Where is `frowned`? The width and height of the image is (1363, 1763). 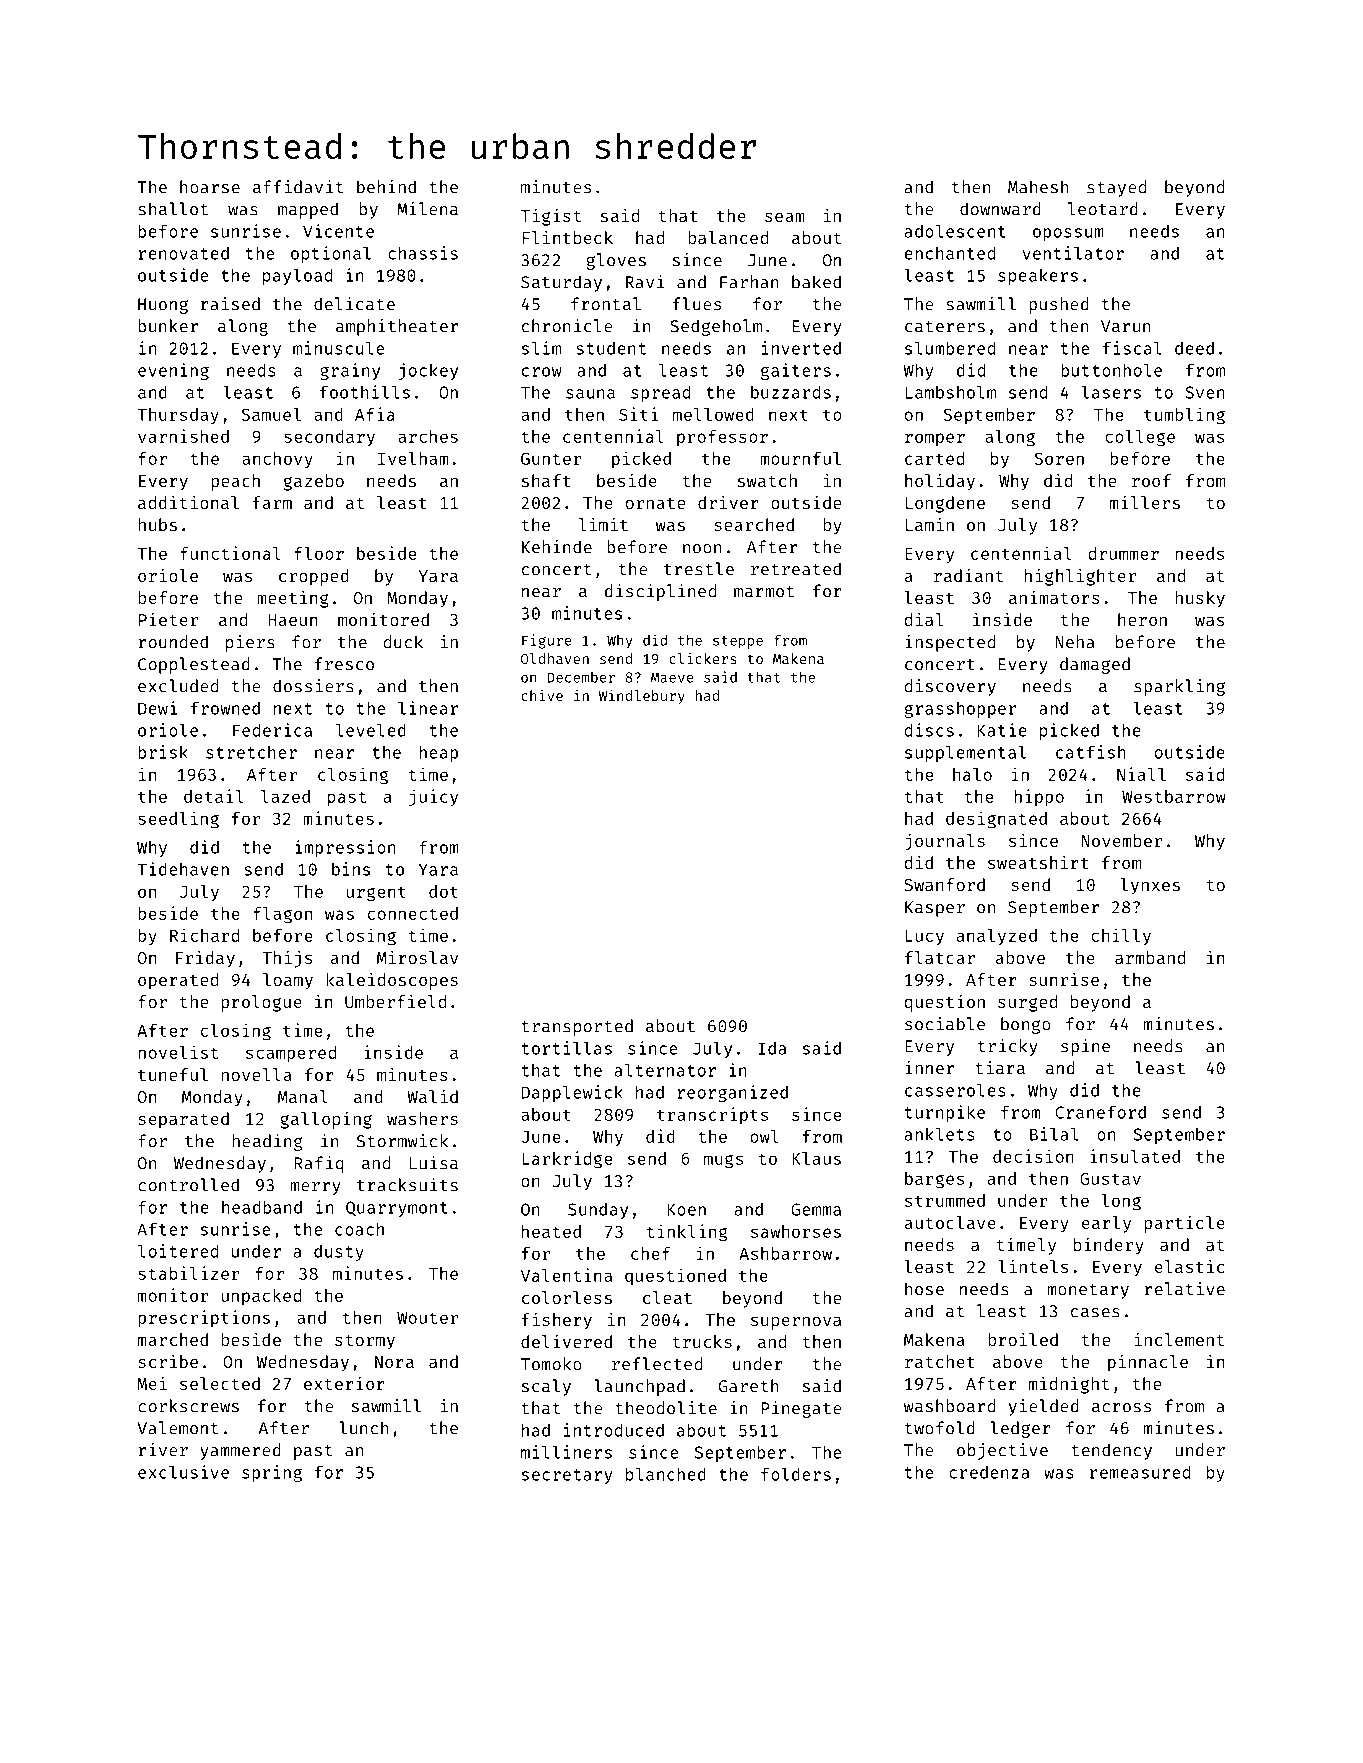 frowned is located at coordinates (225, 708).
